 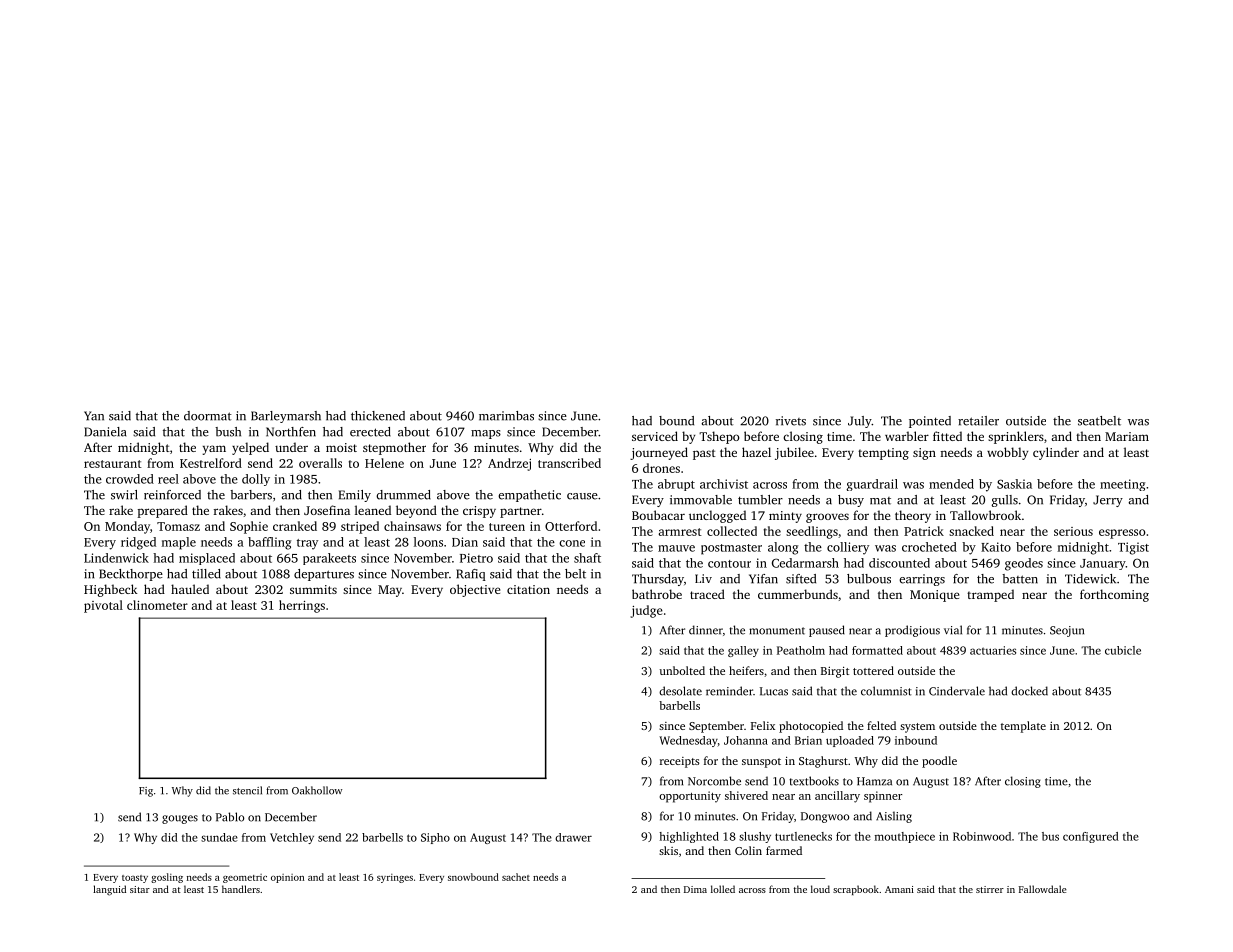 What do you see at coordinates (135, 879) in the screenshot?
I see `toasty` at bounding box center [135, 879].
